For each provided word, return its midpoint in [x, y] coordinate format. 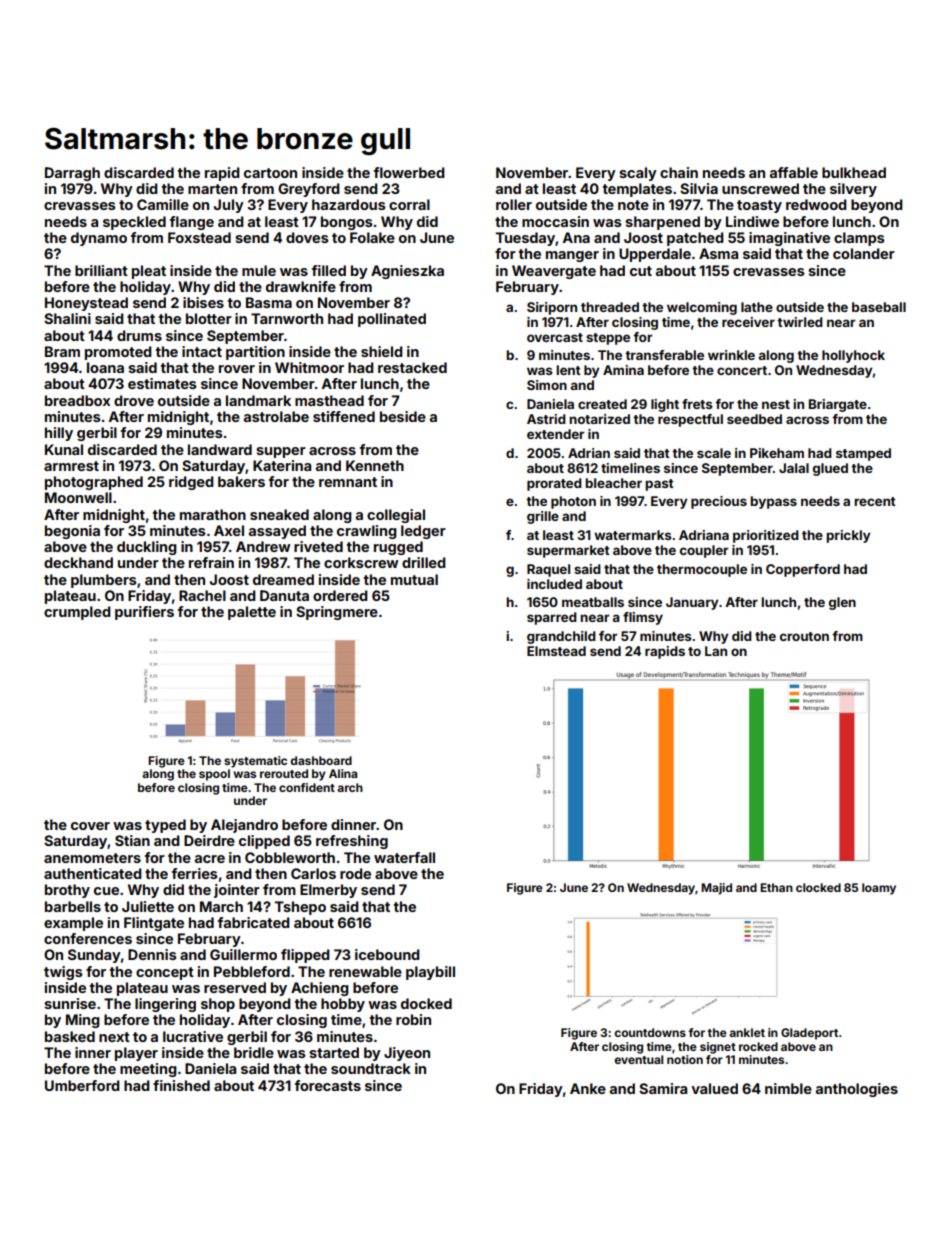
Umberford [82, 1085]
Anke [588, 1088]
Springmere [337, 613]
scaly [638, 174]
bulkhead [854, 172]
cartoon [270, 173]
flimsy [643, 618]
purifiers [144, 613]
